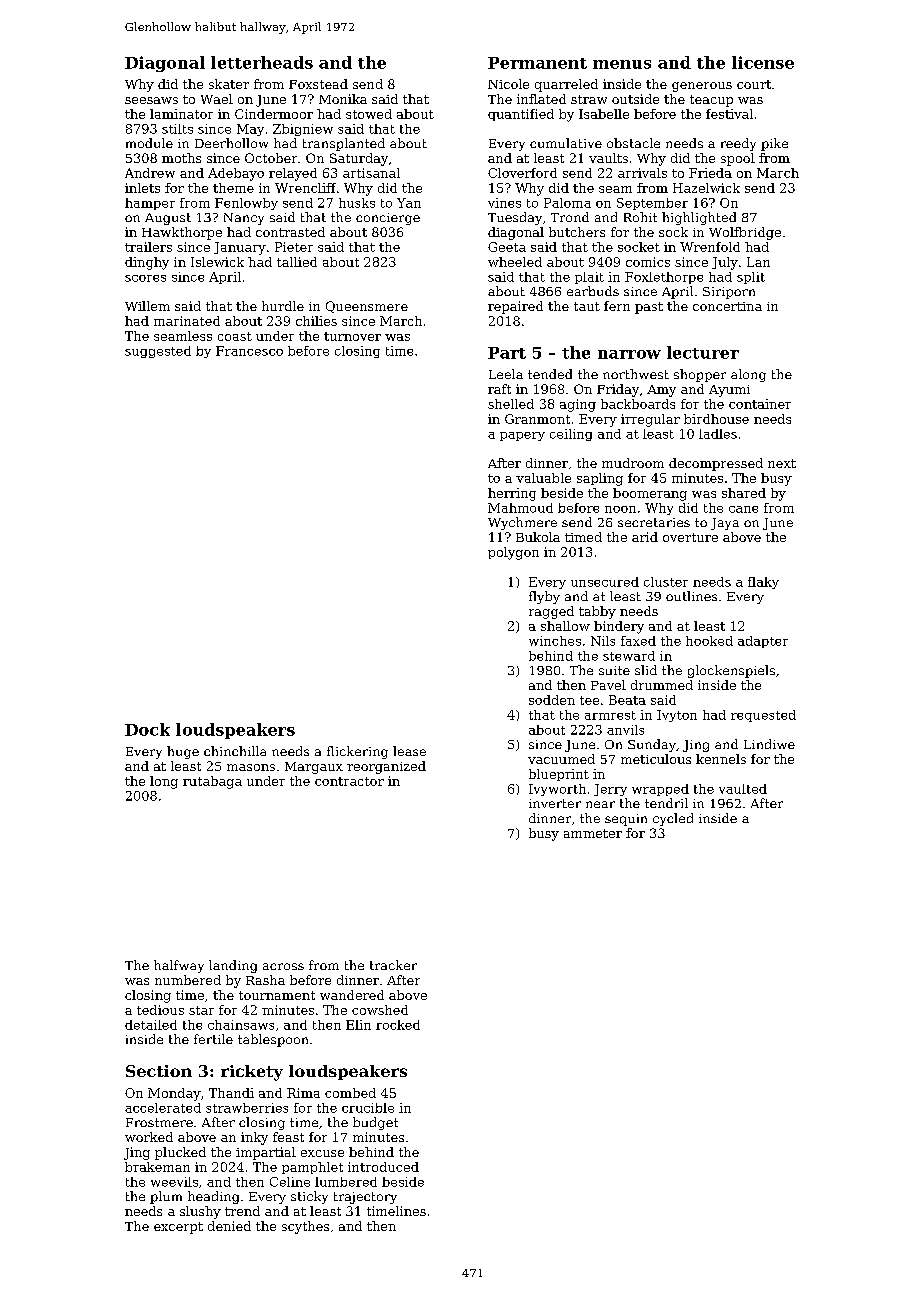 This screenshot has height=1314, width=924. I want to click on menus, so click(622, 64).
